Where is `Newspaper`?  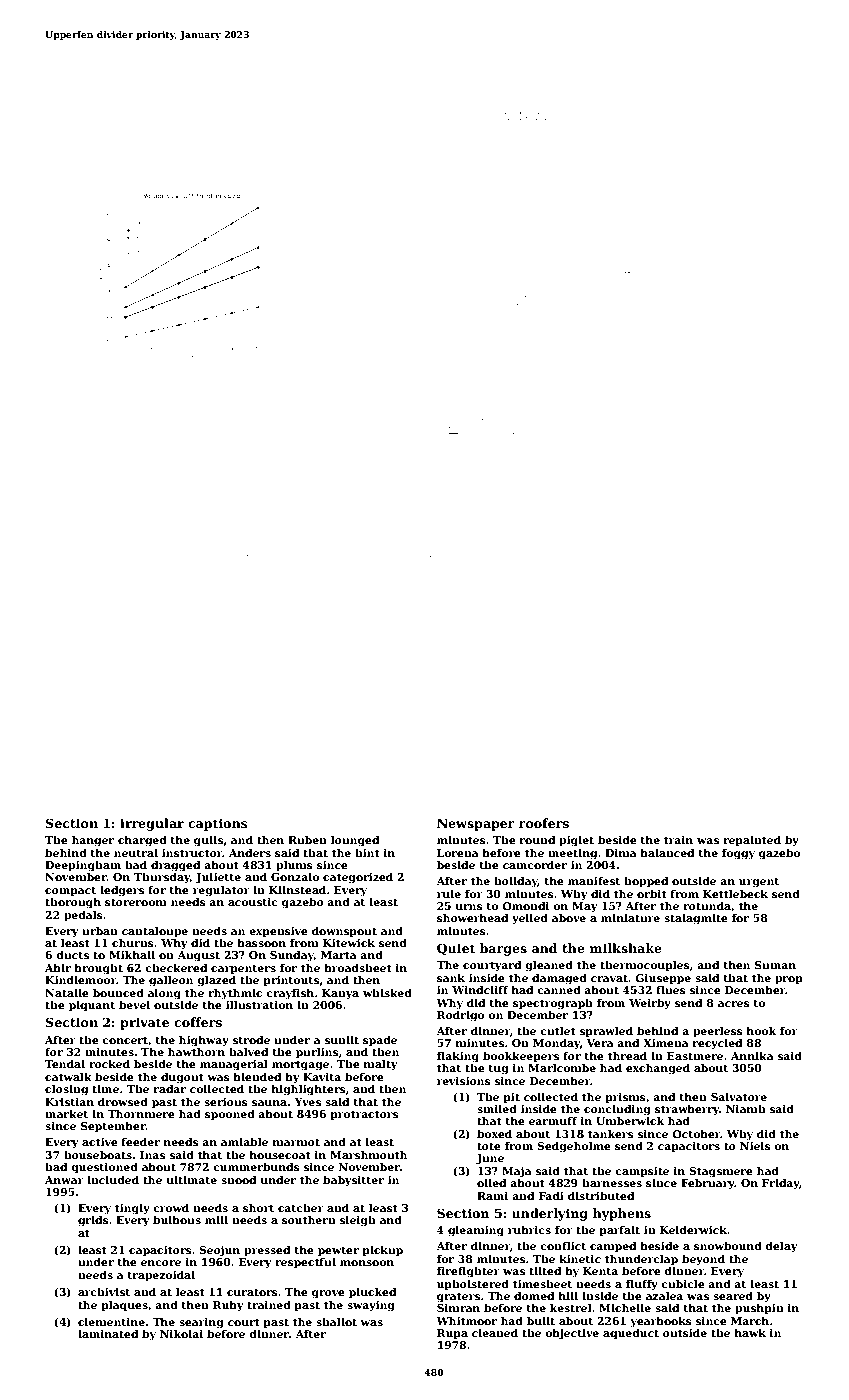 Newspaper is located at coordinates (476, 824).
